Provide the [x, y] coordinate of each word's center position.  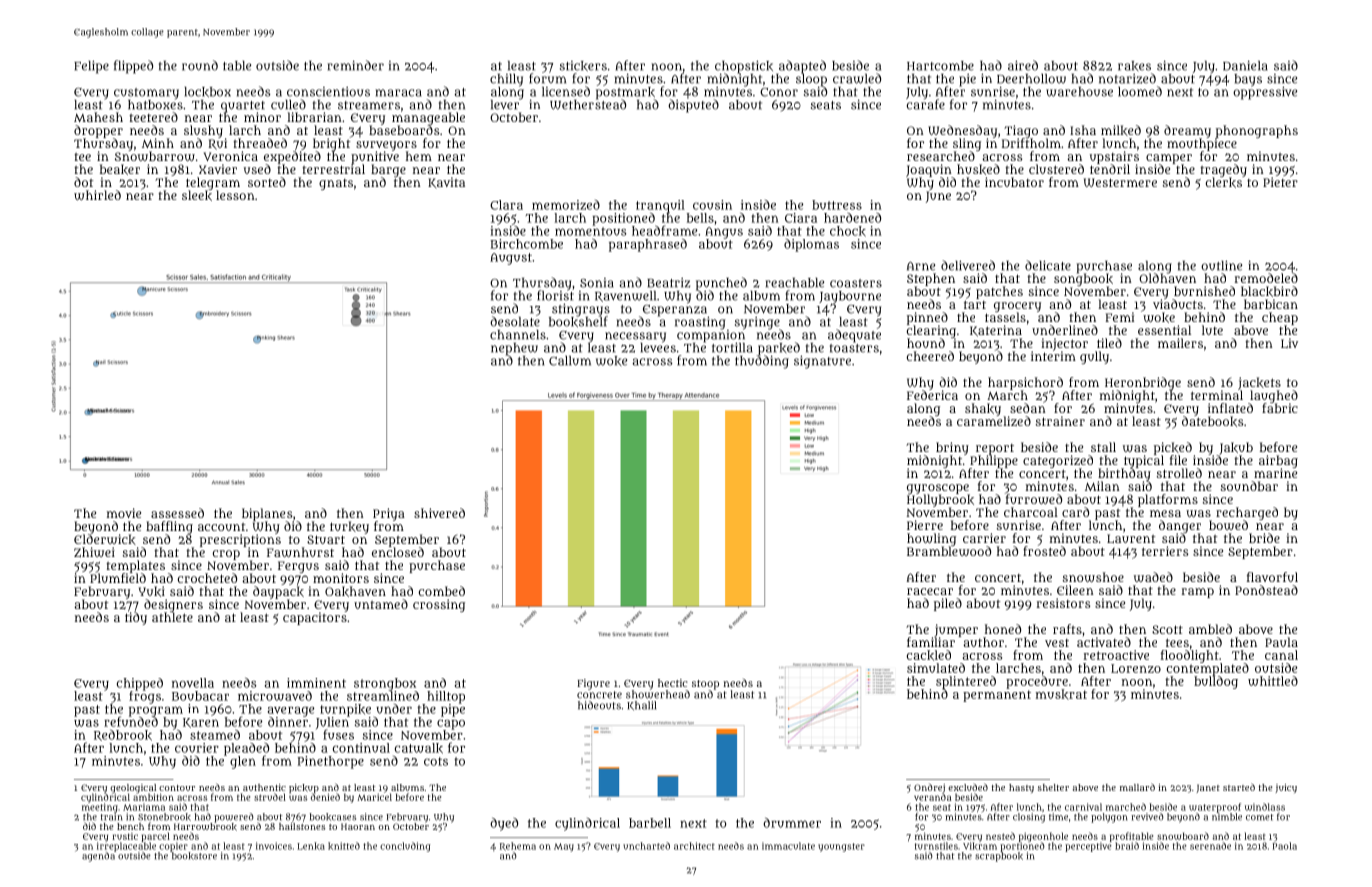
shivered [439, 513]
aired [1023, 65]
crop [226, 555]
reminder [356, 65]
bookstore [194, 856]
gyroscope [938, 489]
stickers [583, 66]
